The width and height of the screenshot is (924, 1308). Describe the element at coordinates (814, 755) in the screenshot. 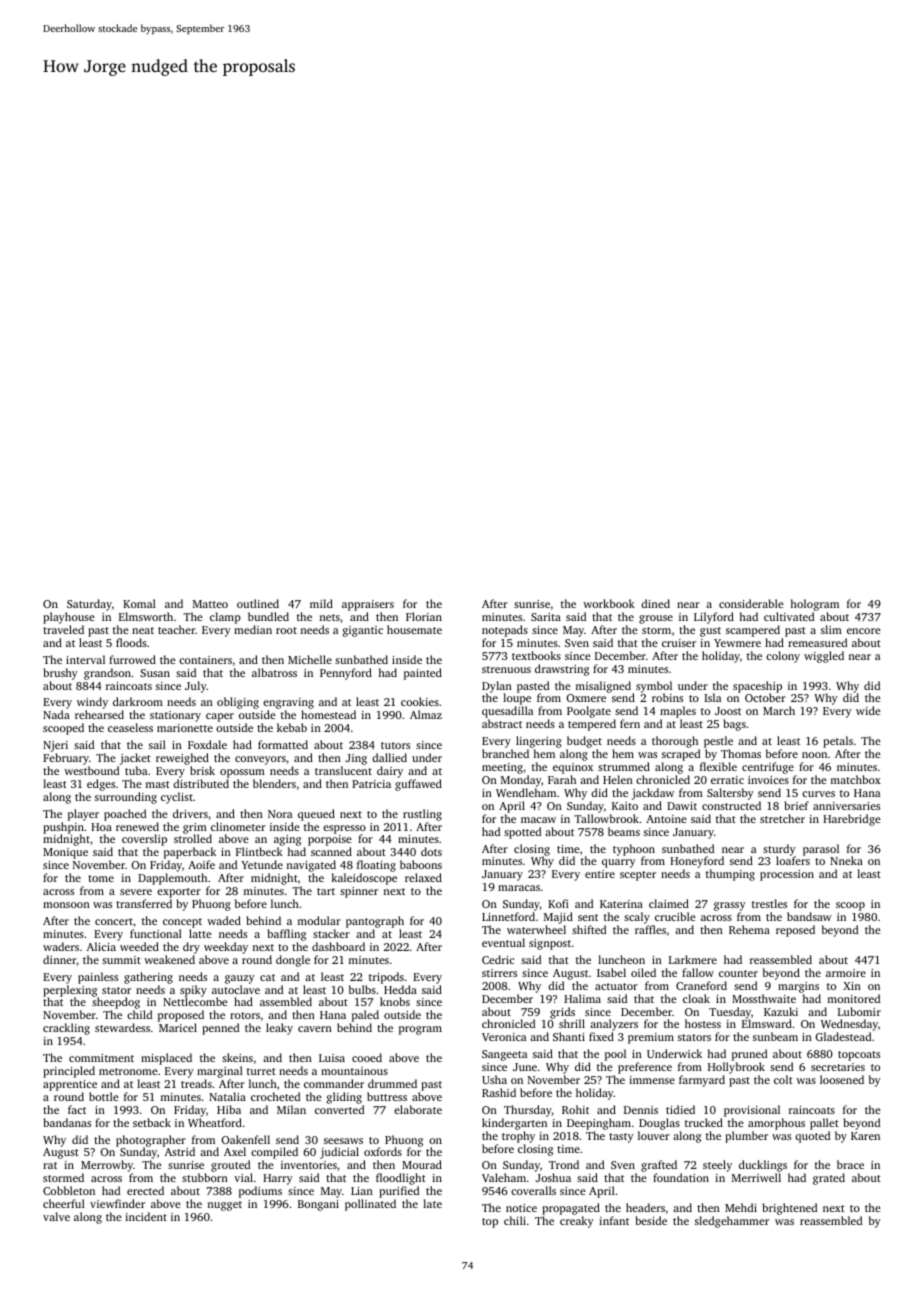

I see `noon` at that location.
